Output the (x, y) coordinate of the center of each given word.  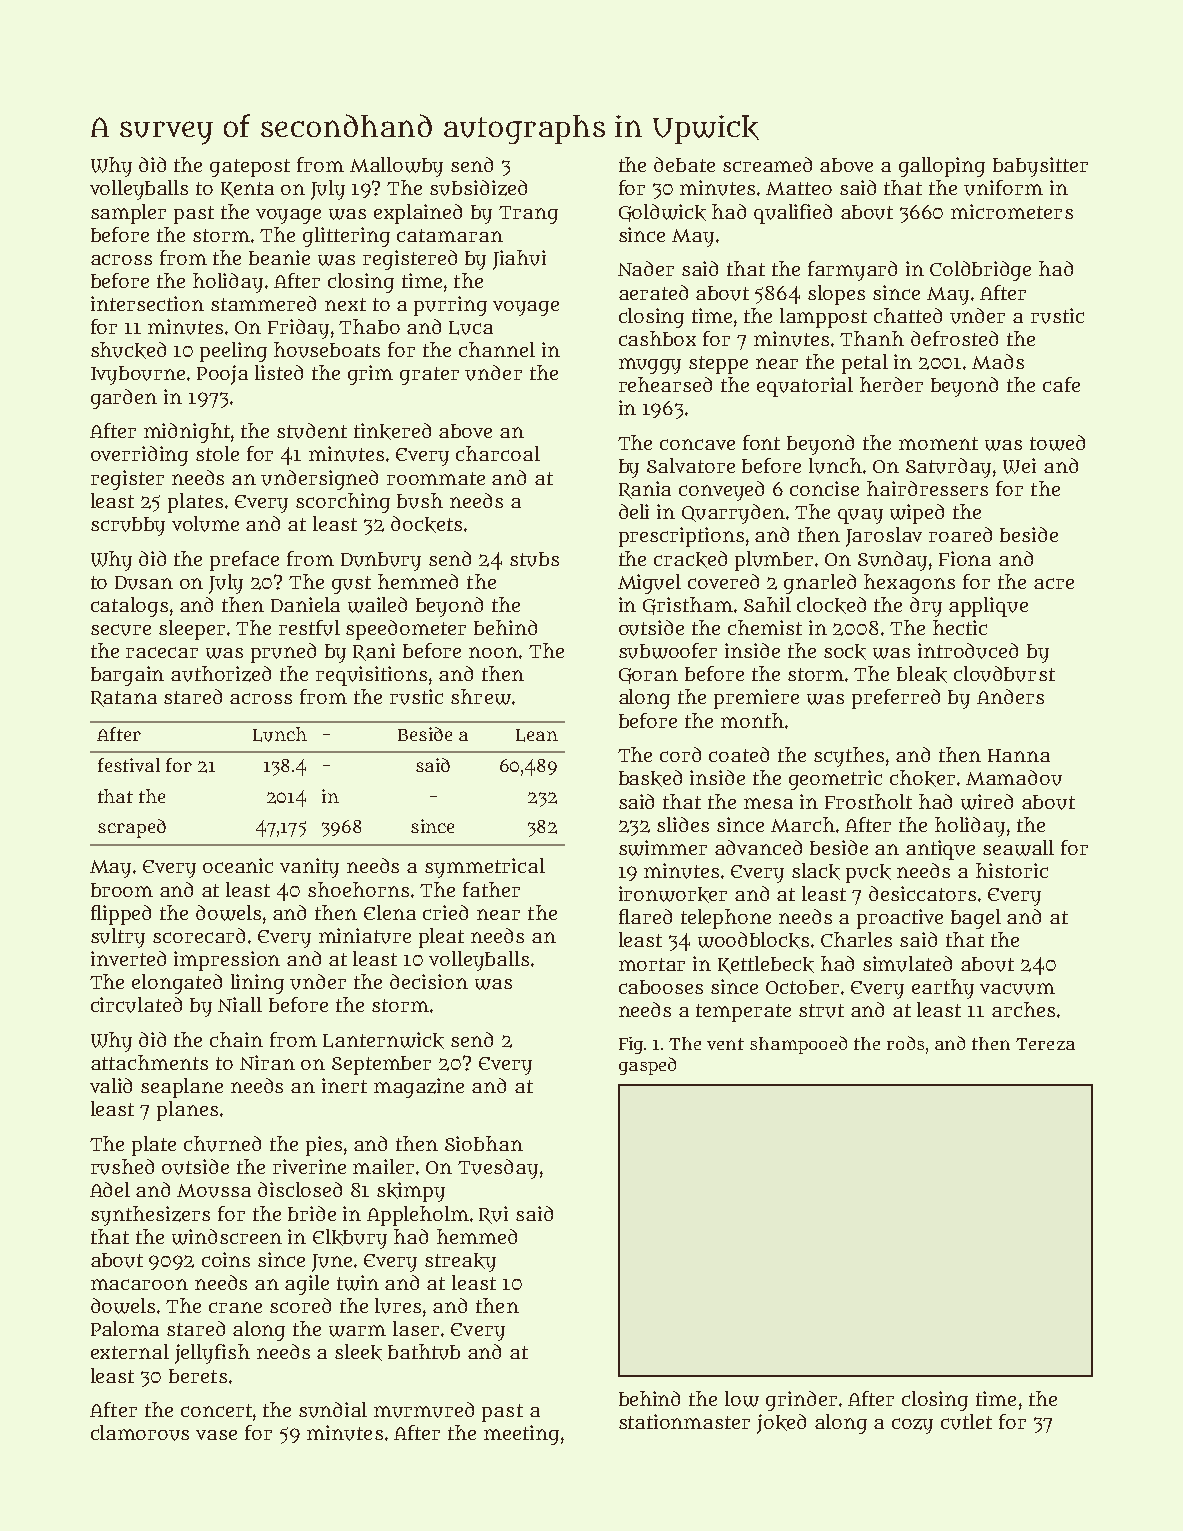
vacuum (1017, 989)
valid (111, 1085)
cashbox (657, 338)
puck (868, 873)
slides (683, 824)
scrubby (128, 526)
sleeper (192, 630)
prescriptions (681, 537)
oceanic (238, 865)
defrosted (954, 338)
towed (1057, 443)
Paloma (125, 1328)
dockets (426, 524)
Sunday (892, 561)
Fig (631, 1045)
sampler (128, 214)
